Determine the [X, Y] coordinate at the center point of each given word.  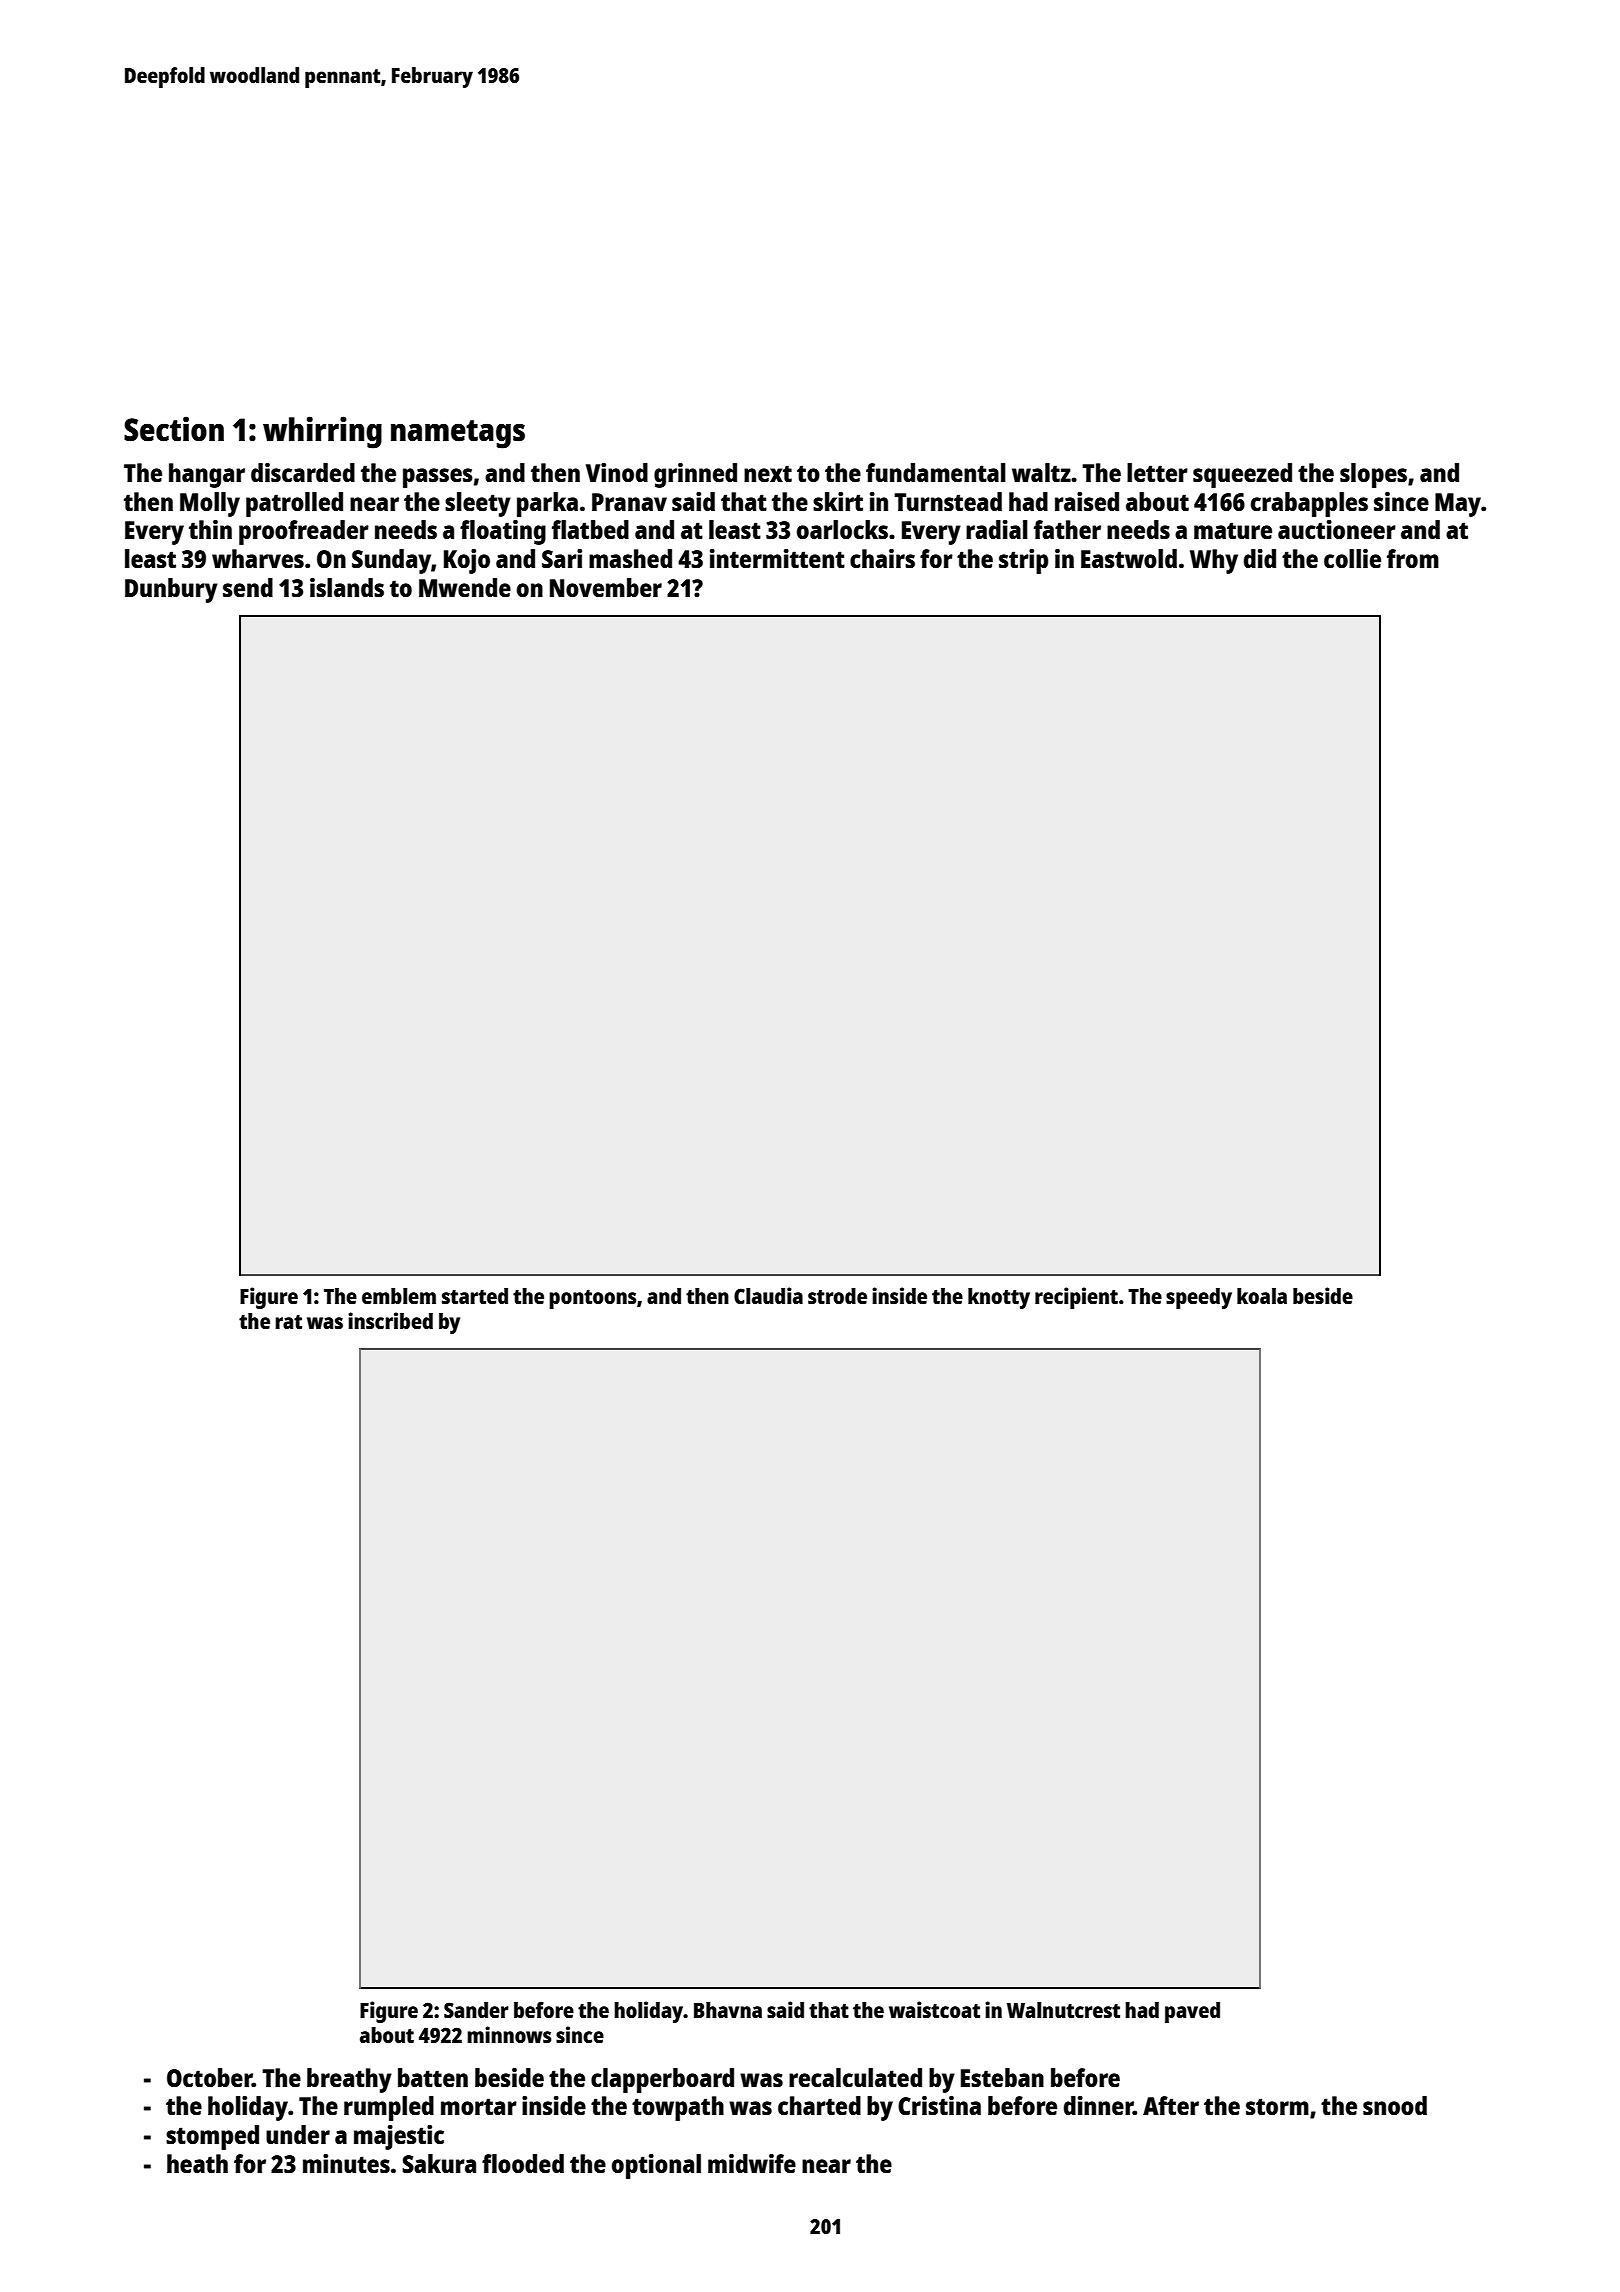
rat [288, 1322]
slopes [1373, 475]
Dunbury [171, 590]
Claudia [768, 1295]
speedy [1199, 1298]
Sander [476, 2010]
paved [1192, 2012]
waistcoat [934, 2009]
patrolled [294, 504]
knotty [999, 1298]
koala [1262, 1296]
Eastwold [1129, 558]
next [768, 473]
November [606, 587]
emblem [399, 1296]
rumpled [389, 2108]
